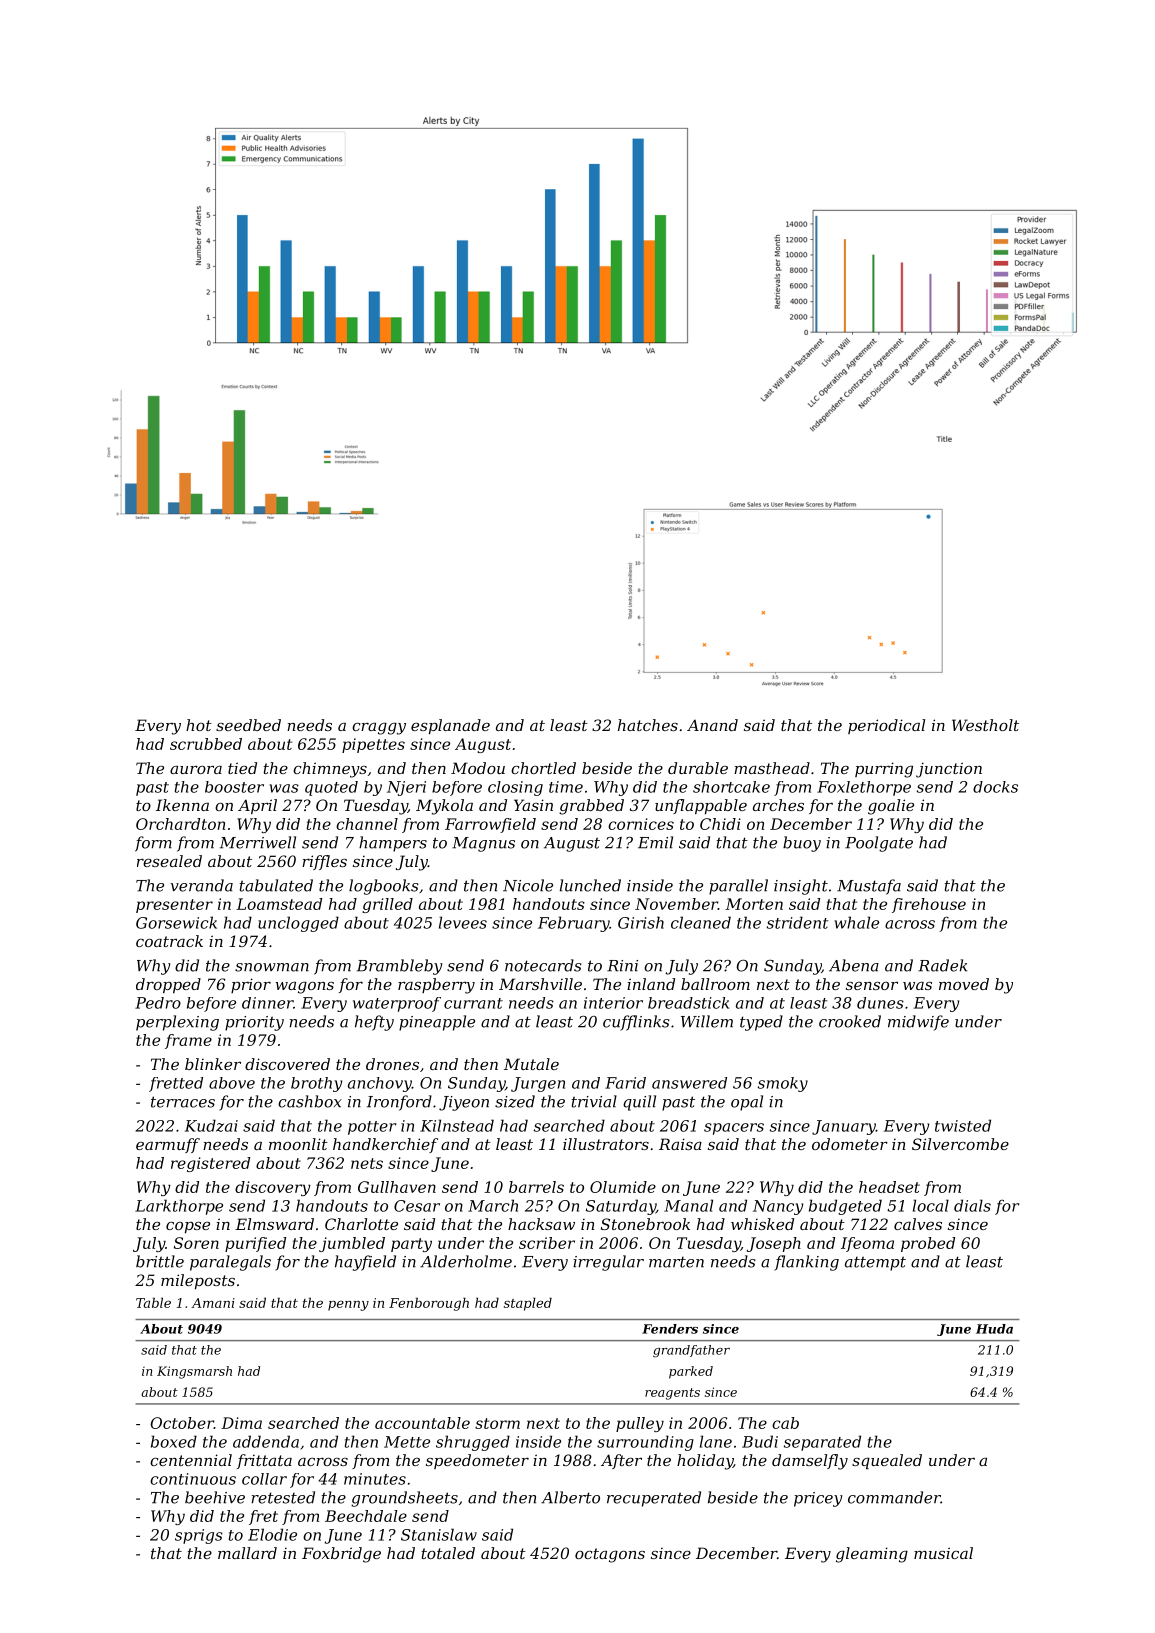 This screenshot has width=1155, height=1633. Describe the element at coordinates (943, 1553) in the screenshot. I see `musical` at that location.
